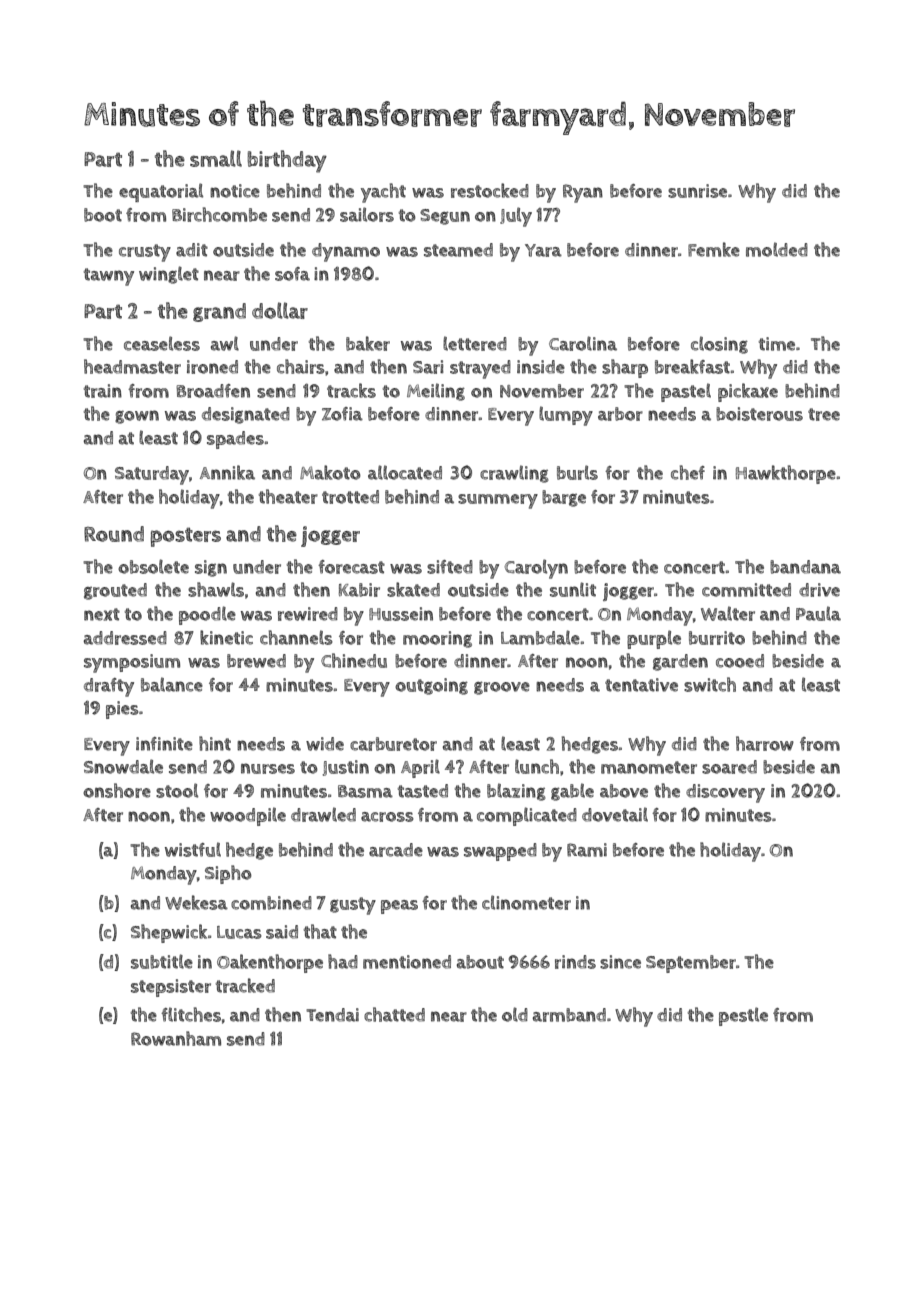 This screenshot has width=924, height=1311. What do you see at coordinates (759, 414) in the screenshot?
I see `boisterous` at bounding box center [759, 414].
